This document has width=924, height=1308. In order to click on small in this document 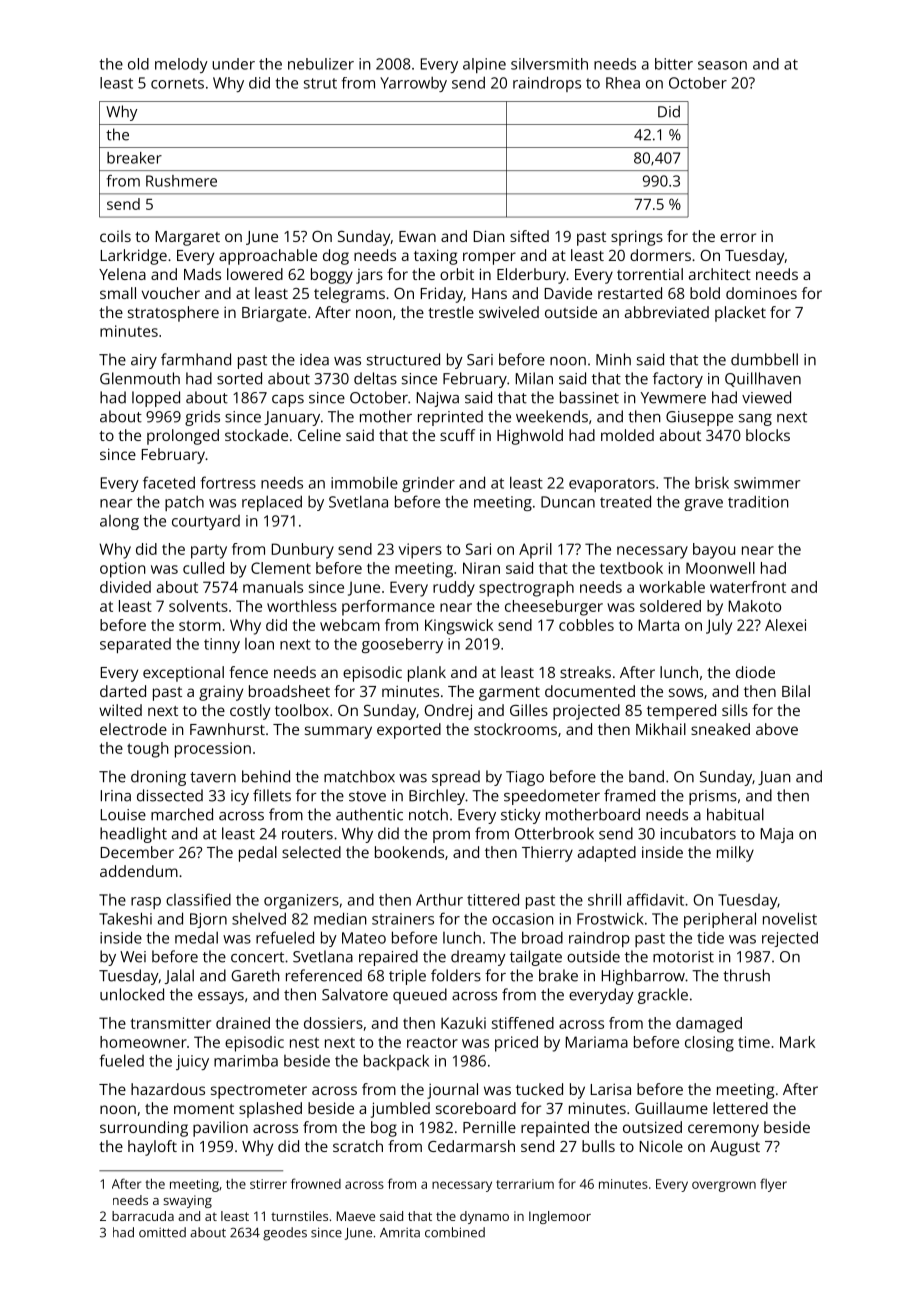, I will do `click(118, 293)`.
